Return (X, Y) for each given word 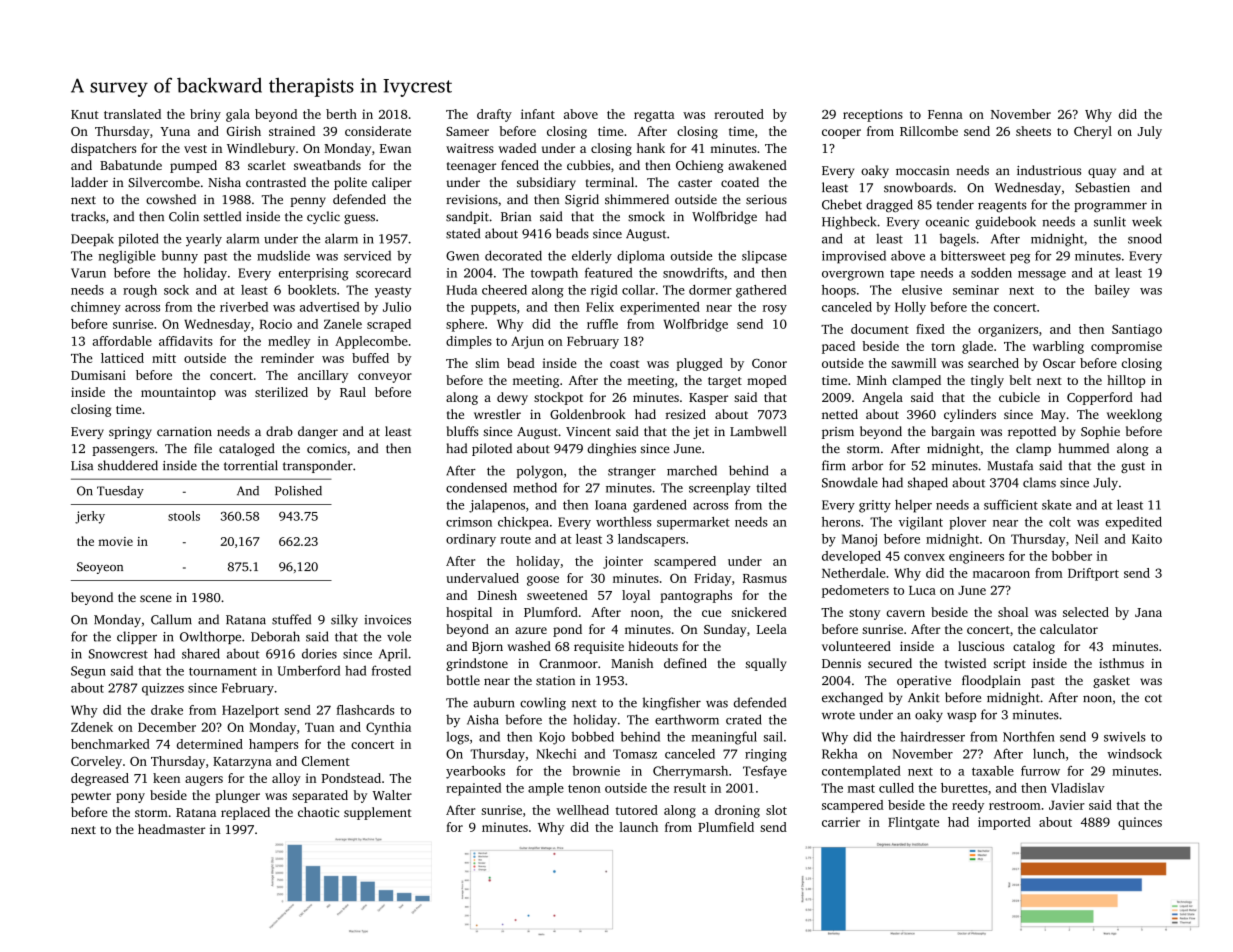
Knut (85, 114)
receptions (873, 115)
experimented (660, 308)
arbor (867, 465)
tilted (771, 487)
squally (766, 664)
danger (318, 432)
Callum (171, 619)
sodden (991, 273)
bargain (953, 432)
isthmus (1121, 663)
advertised (330, 307)
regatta (654, 116)
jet (701, 433)
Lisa (82, 466)
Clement (326, 761)
